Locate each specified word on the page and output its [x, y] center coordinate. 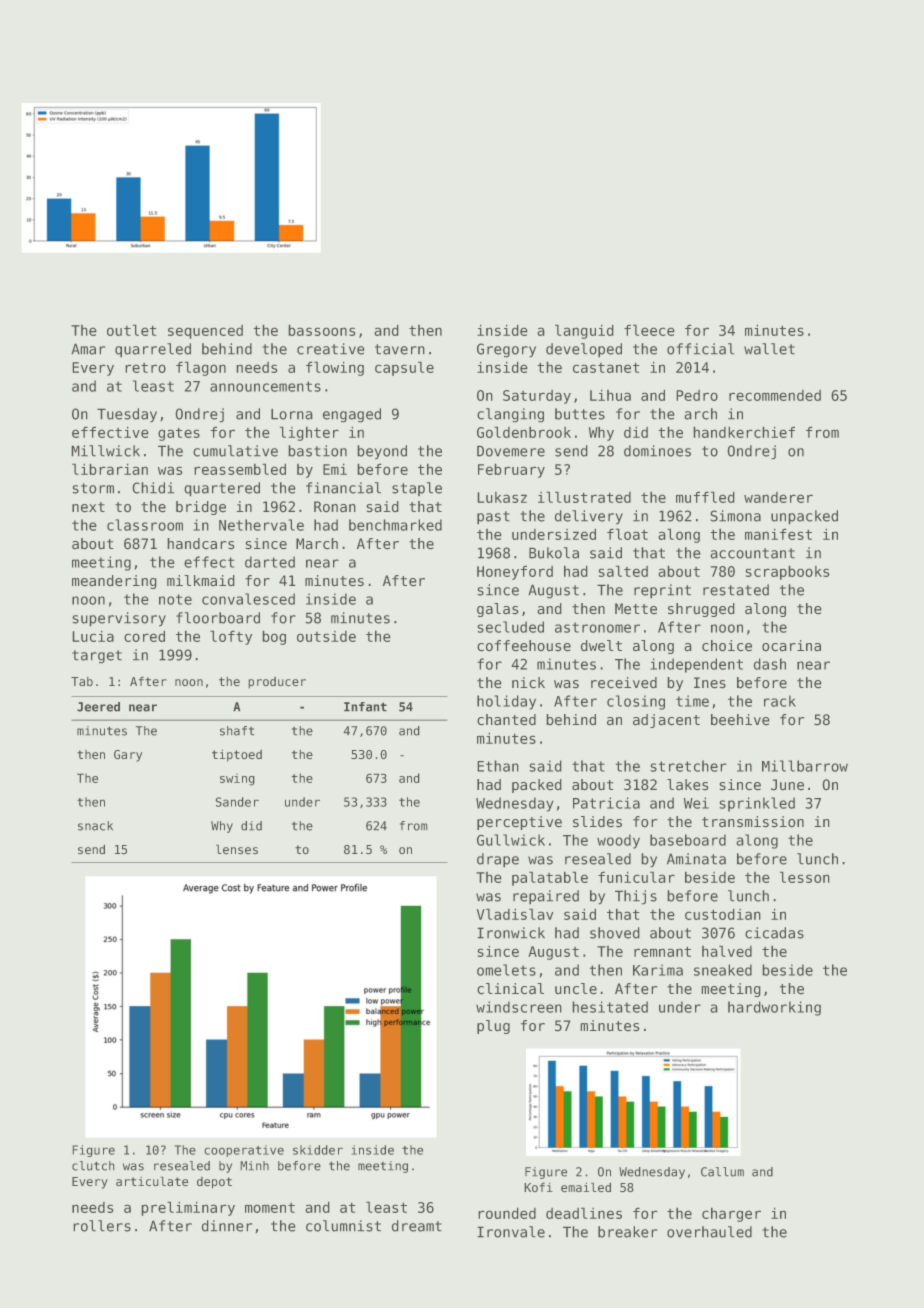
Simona [735, 516]
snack [95, 826]
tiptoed [237, 755]
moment [270, 1208]
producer [277, 683]
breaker [628, 1232]
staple [417, 489]
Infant [365, 707]
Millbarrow [805, 766]
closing [636, 702]
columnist [343, 1226]
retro [145, 368]
